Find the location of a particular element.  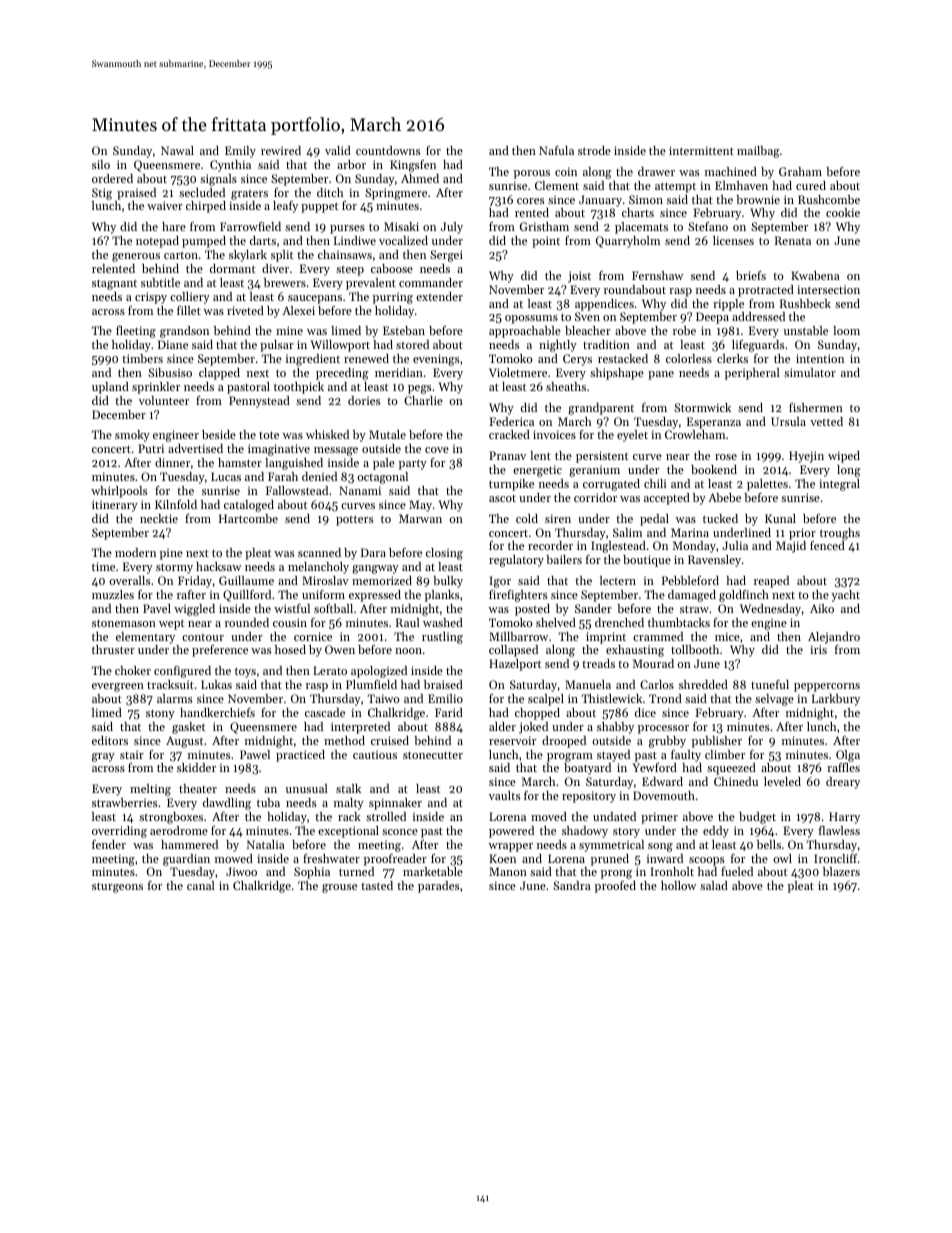

stalk is located at coordinates (348, 788).
